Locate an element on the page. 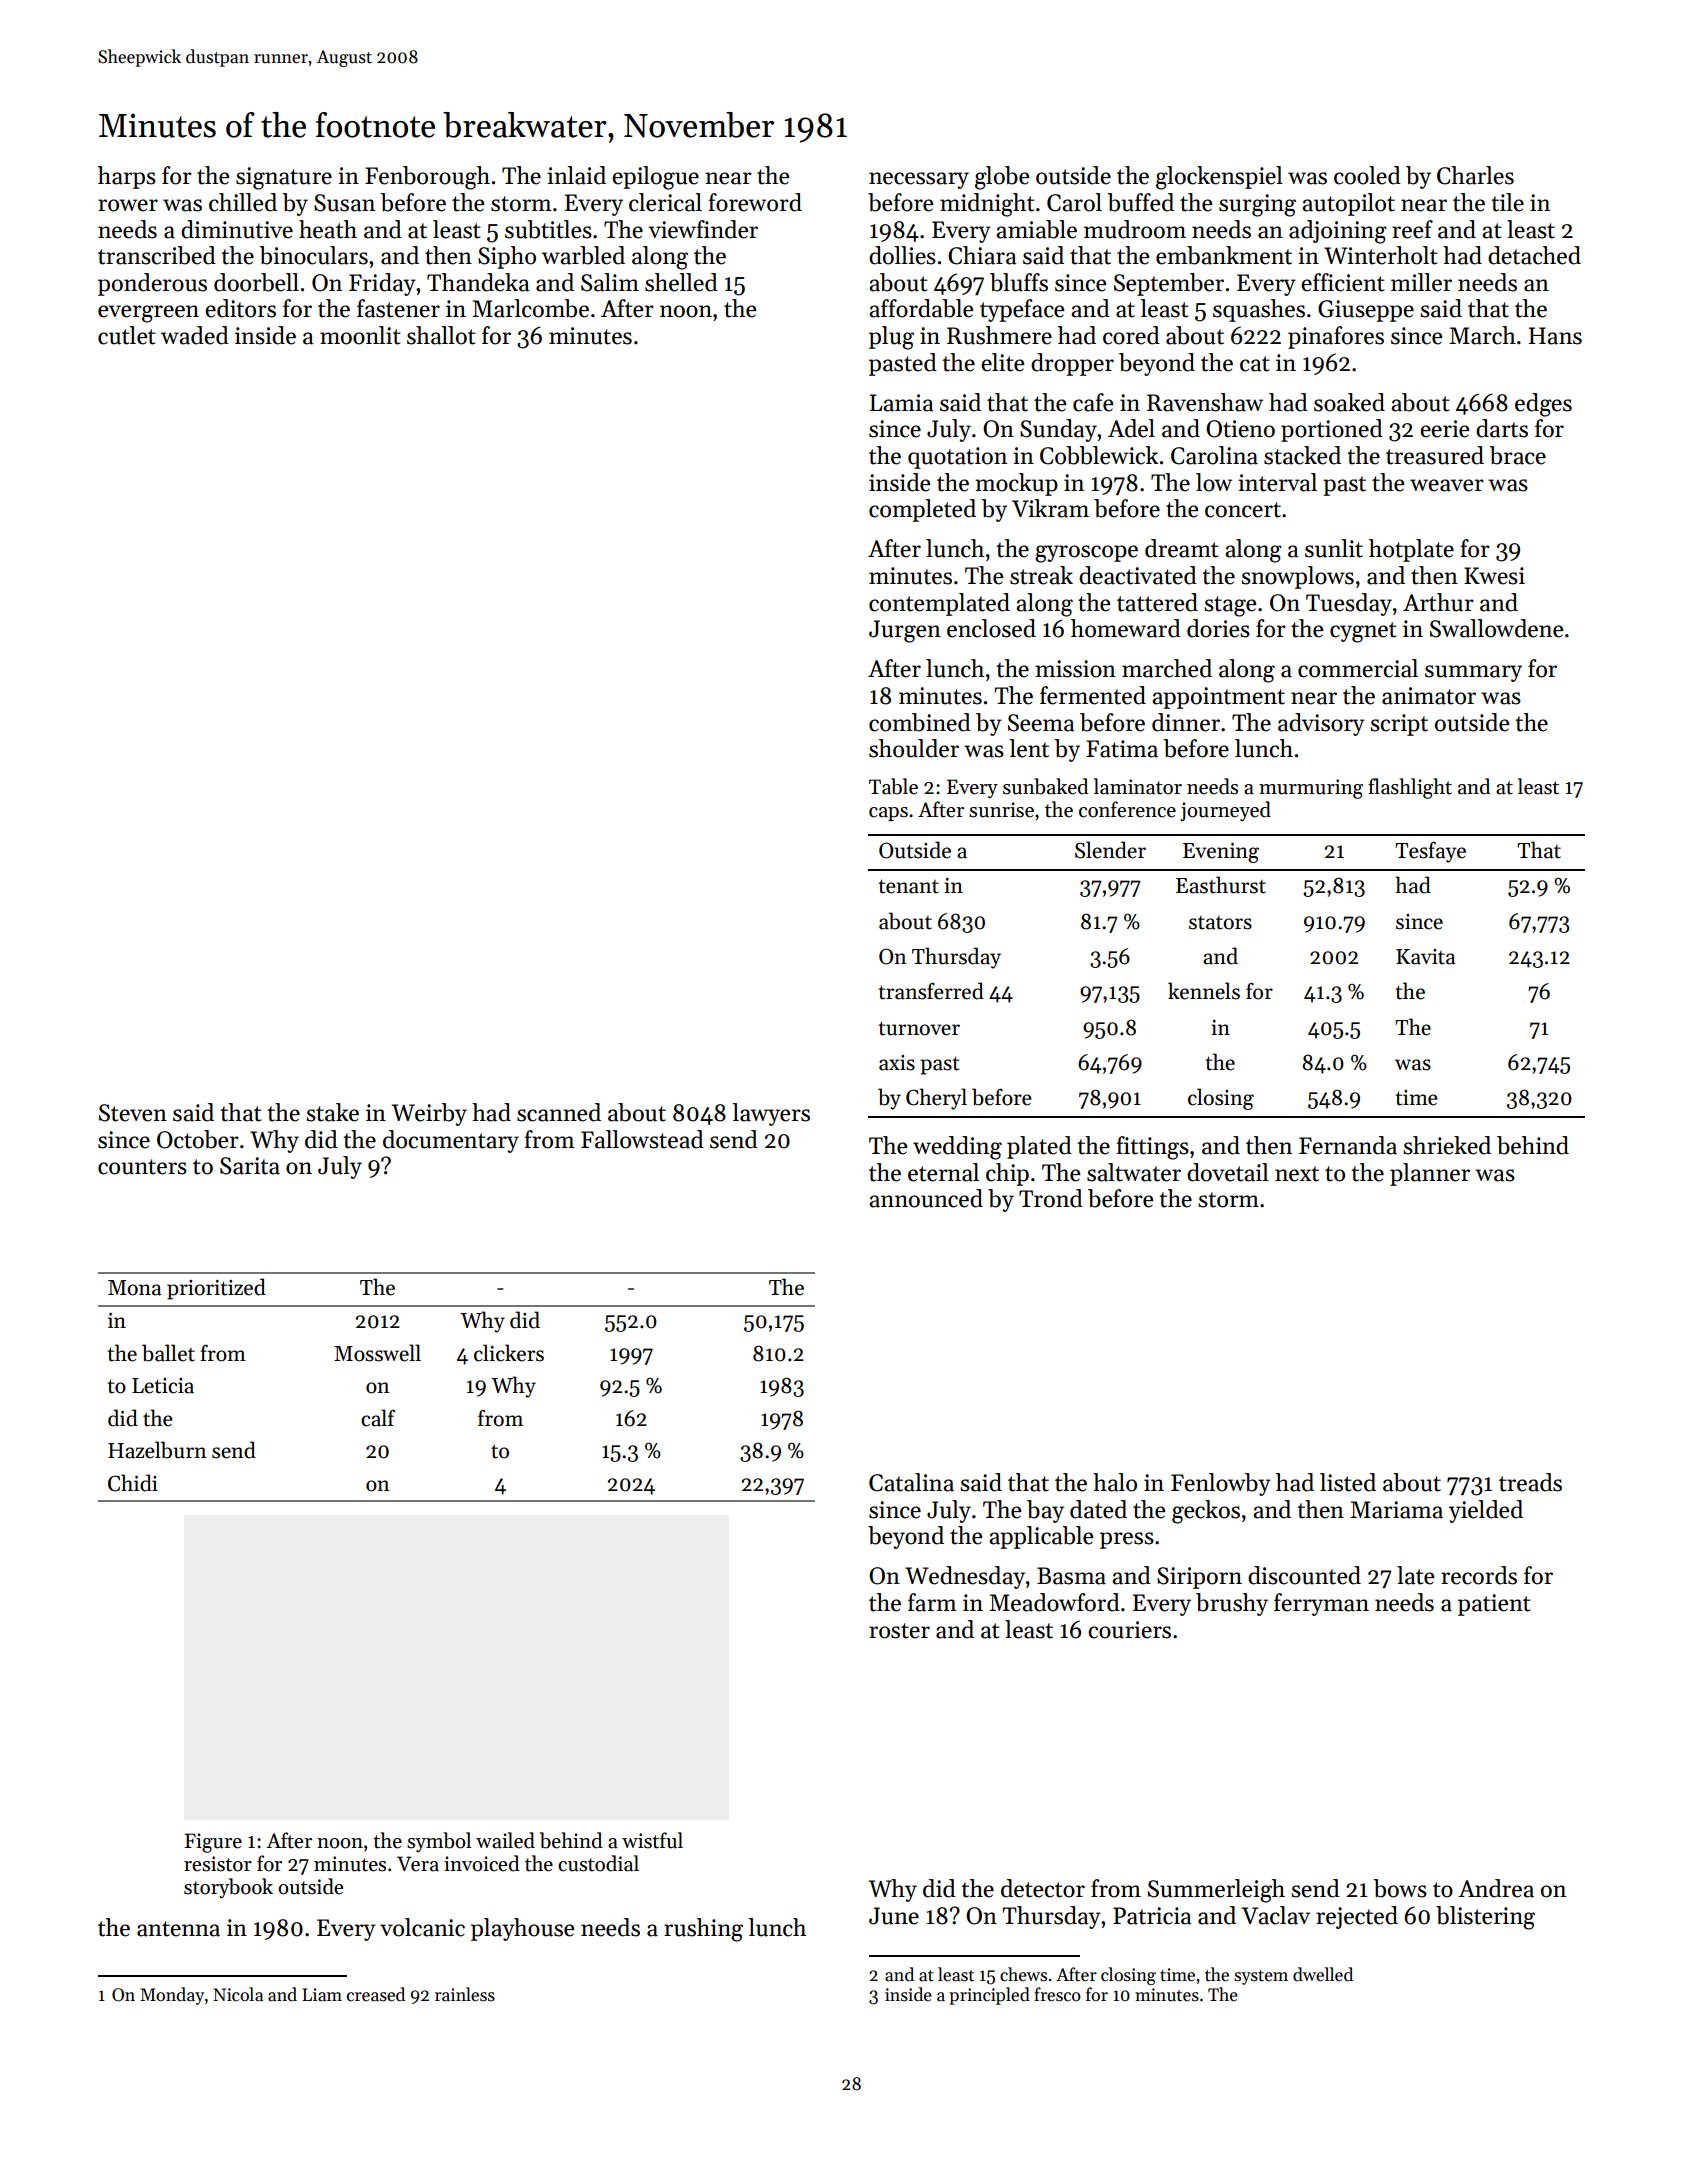 The image size is (1683, 2178). harps is located at coordinates (127, 177).
